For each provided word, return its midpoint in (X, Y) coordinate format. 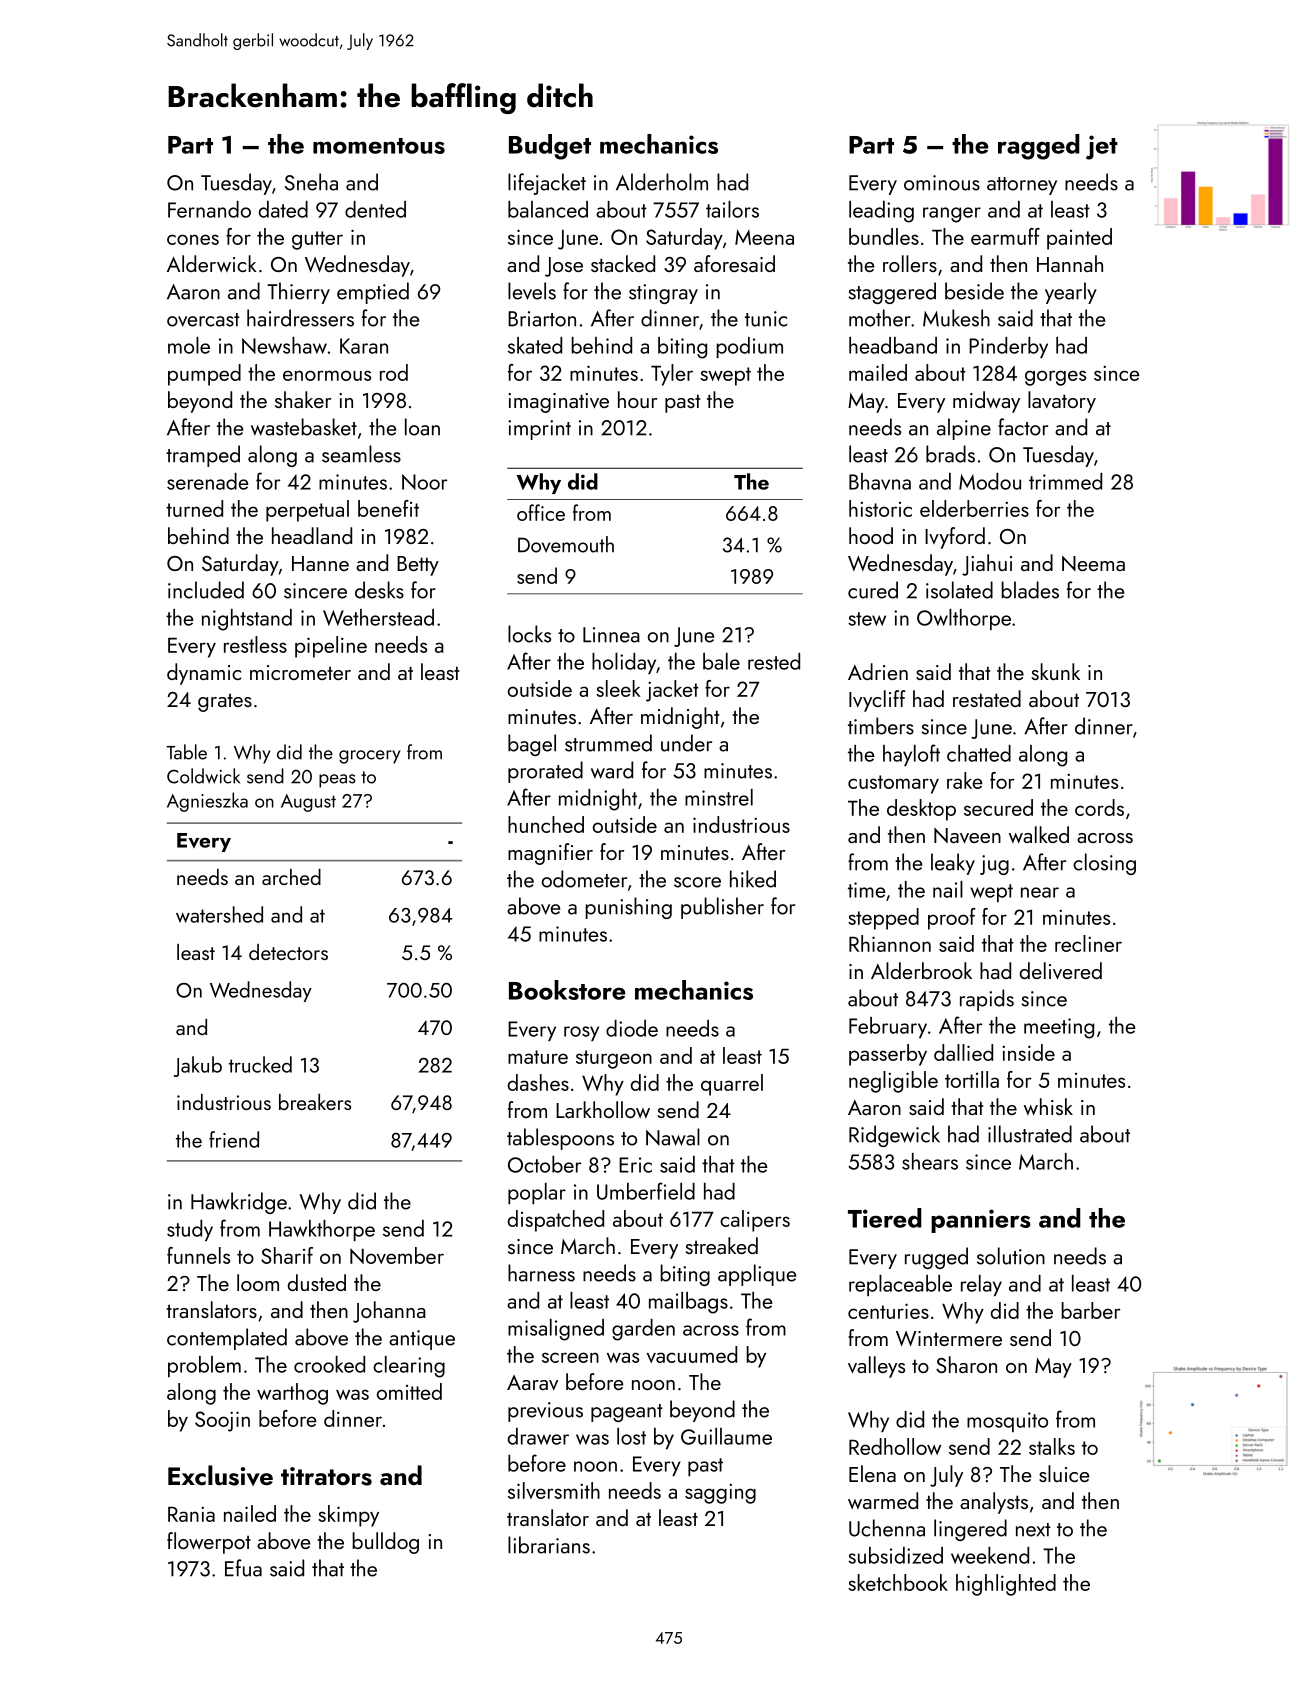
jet (1102, 147)
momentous (379, 146)
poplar (537, 1193)
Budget (550, 147)
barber (1091, 1310)
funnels (198, 1255)
